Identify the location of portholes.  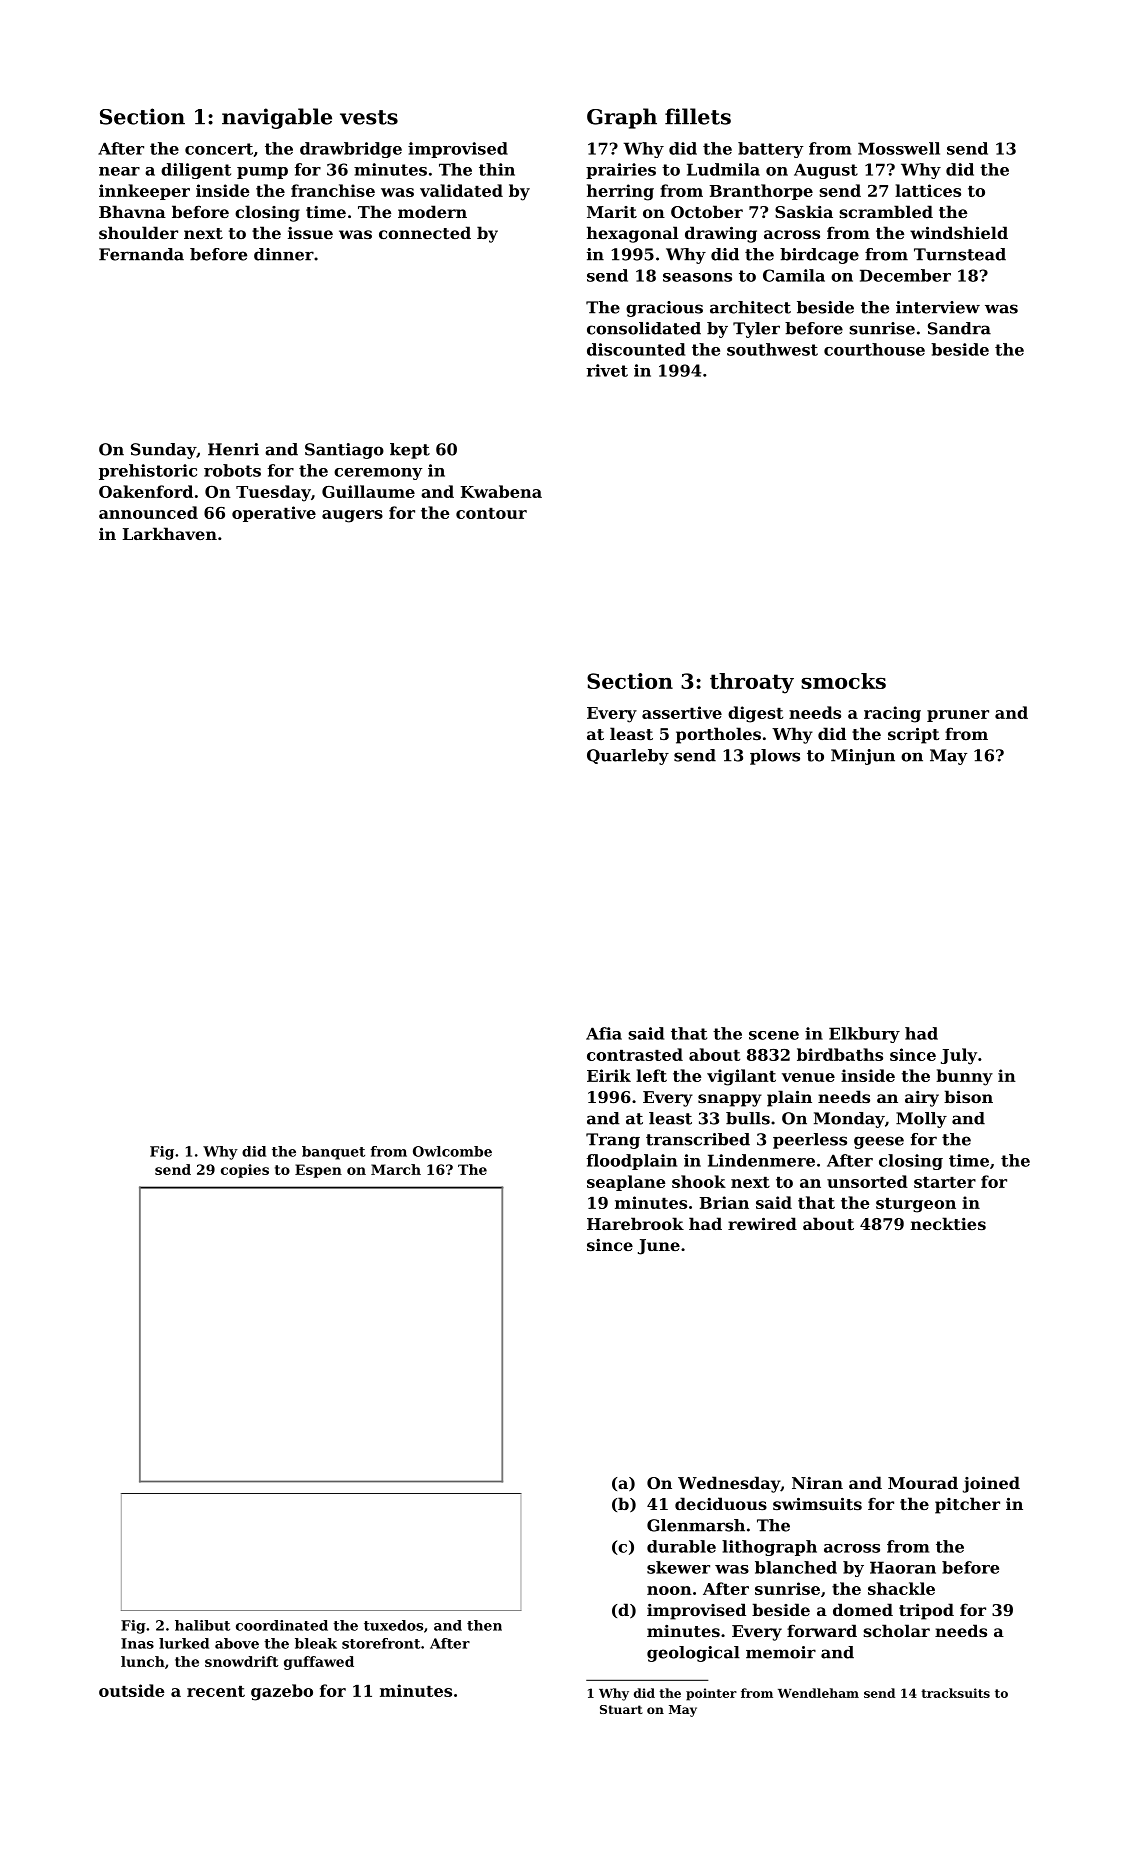
(718, 735).
